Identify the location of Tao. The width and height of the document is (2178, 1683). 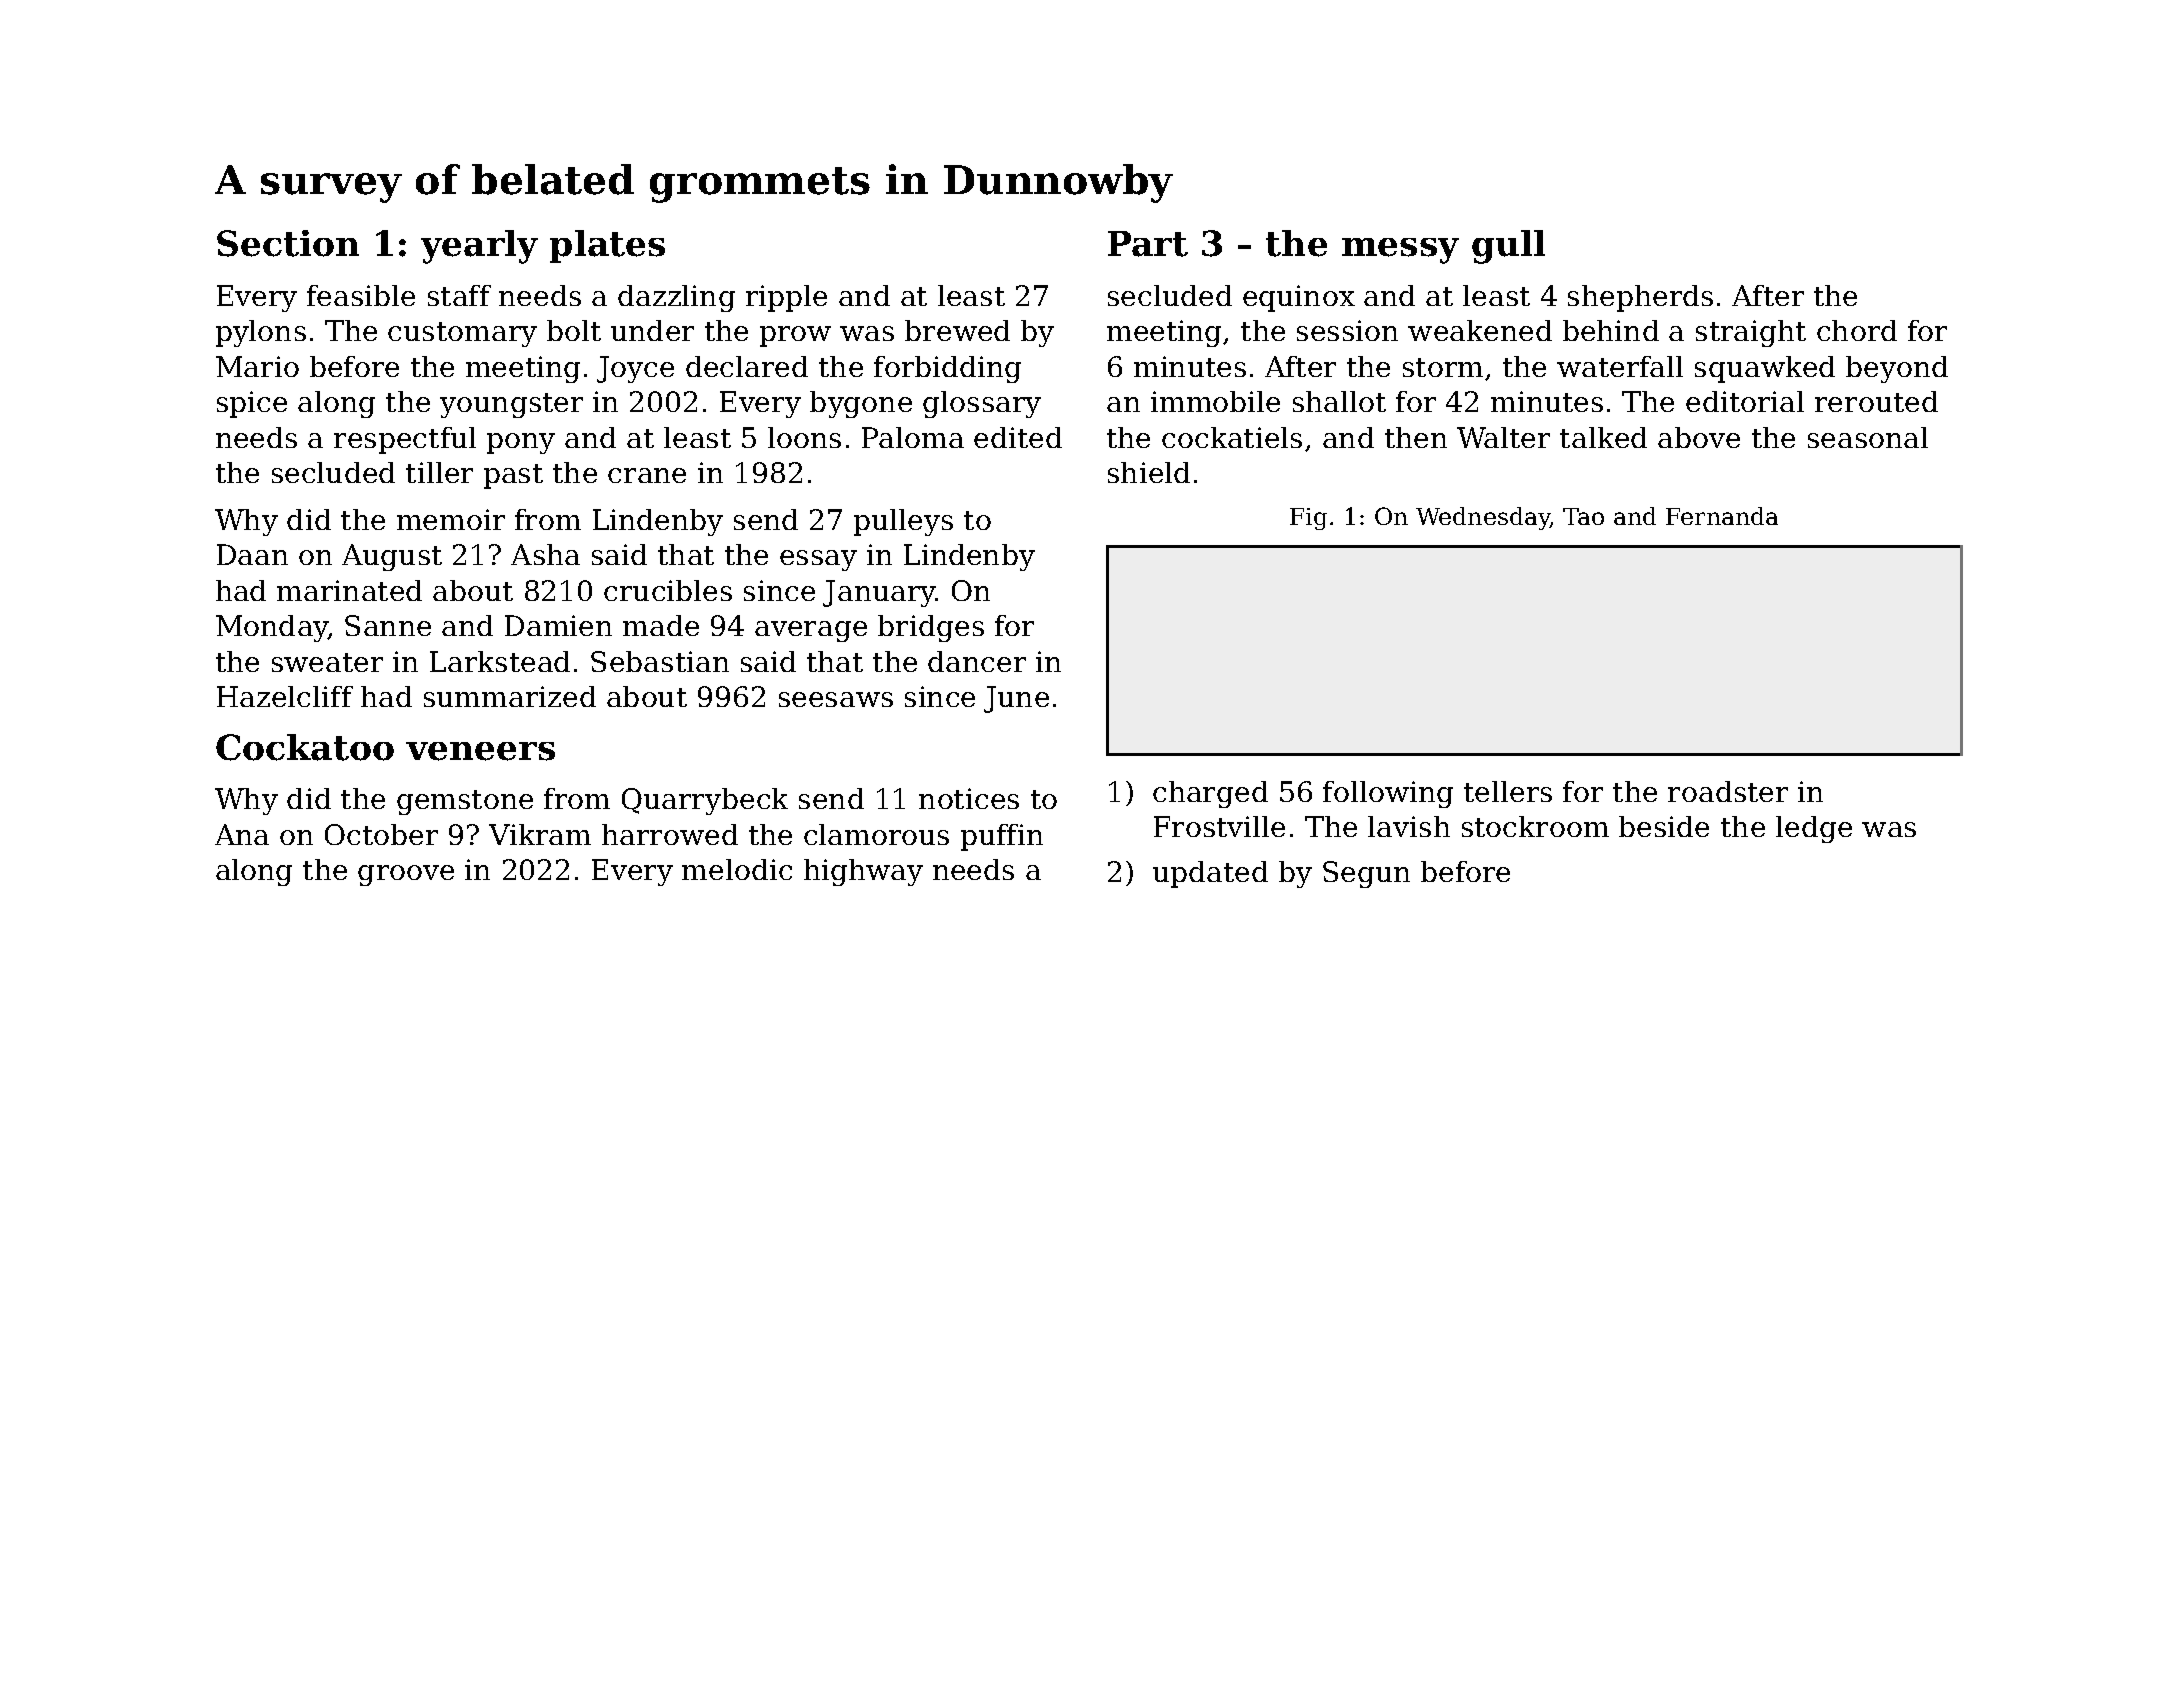
(1583, 516).
